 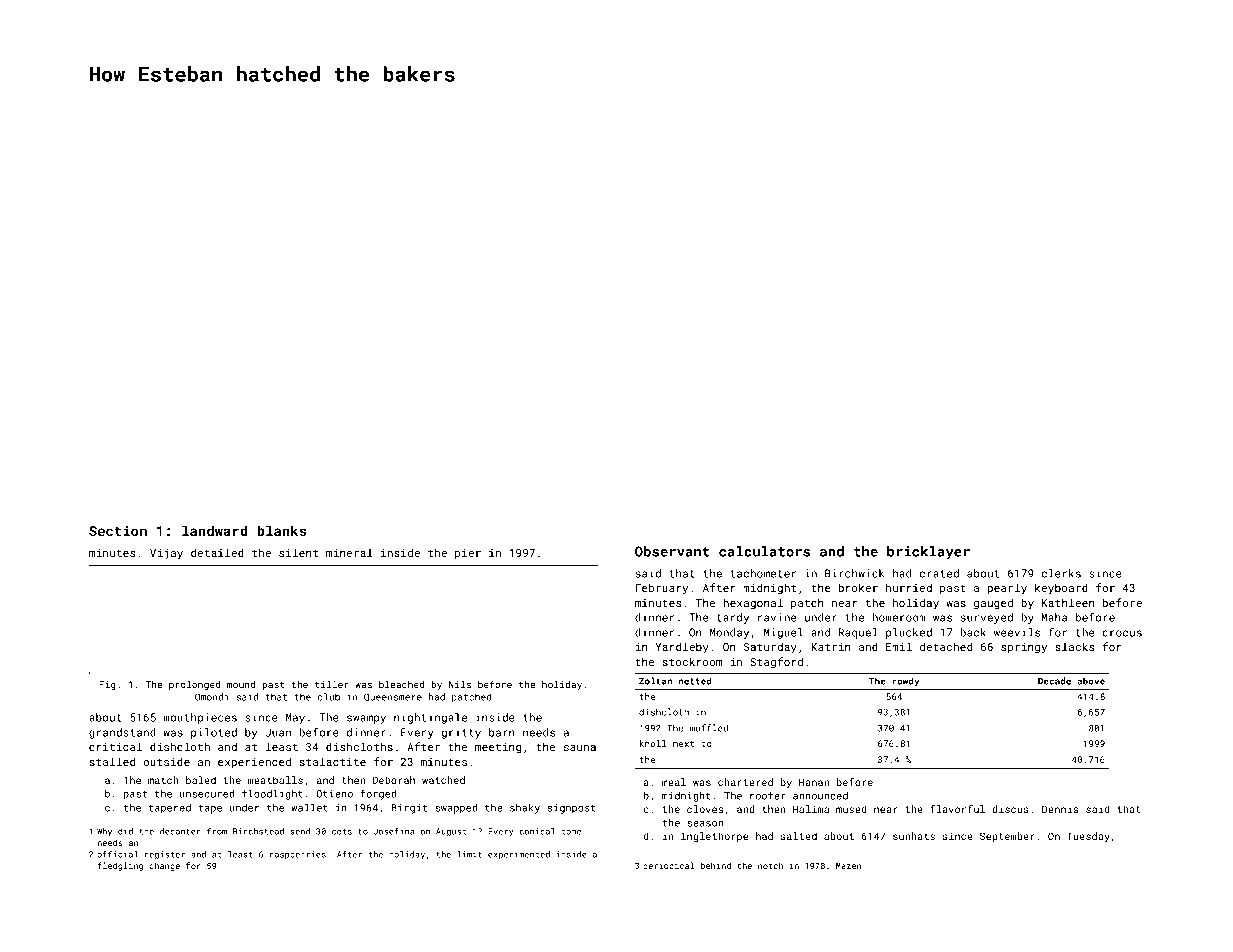 I want to click on change, so click(x=164, y=866).
